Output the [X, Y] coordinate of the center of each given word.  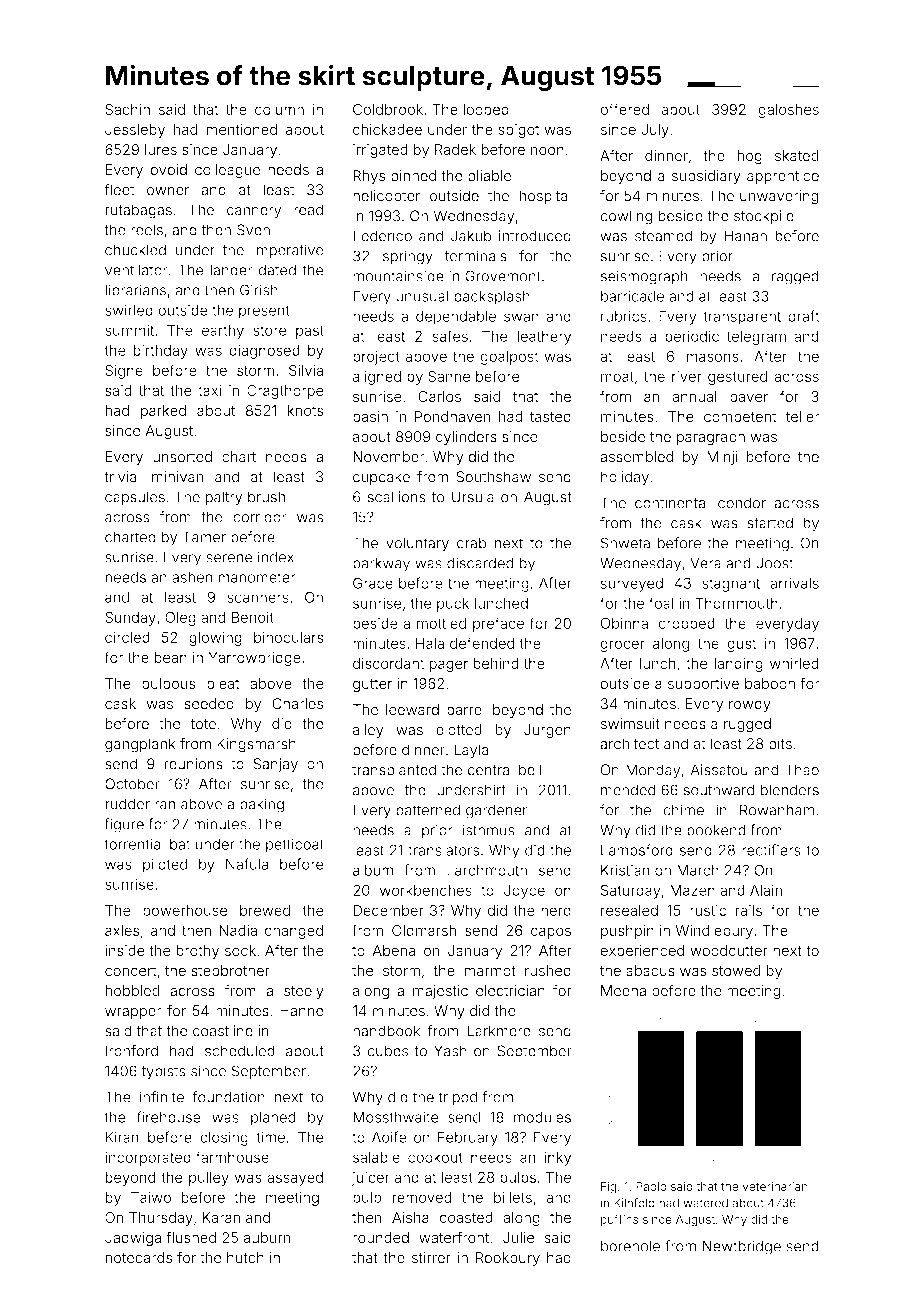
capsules [135, 498]
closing [224, 1138]
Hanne [302, 1011]
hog [749, 157]
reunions [193, 764]
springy [408, 257]
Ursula [473, 497]
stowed [736, 970]
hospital [545, 197]
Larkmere [499, 1031]
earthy [223, 332]
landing [738, 665]
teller [802, 416]
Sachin [127, 109]
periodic [692, 338]
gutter [372, 685]
